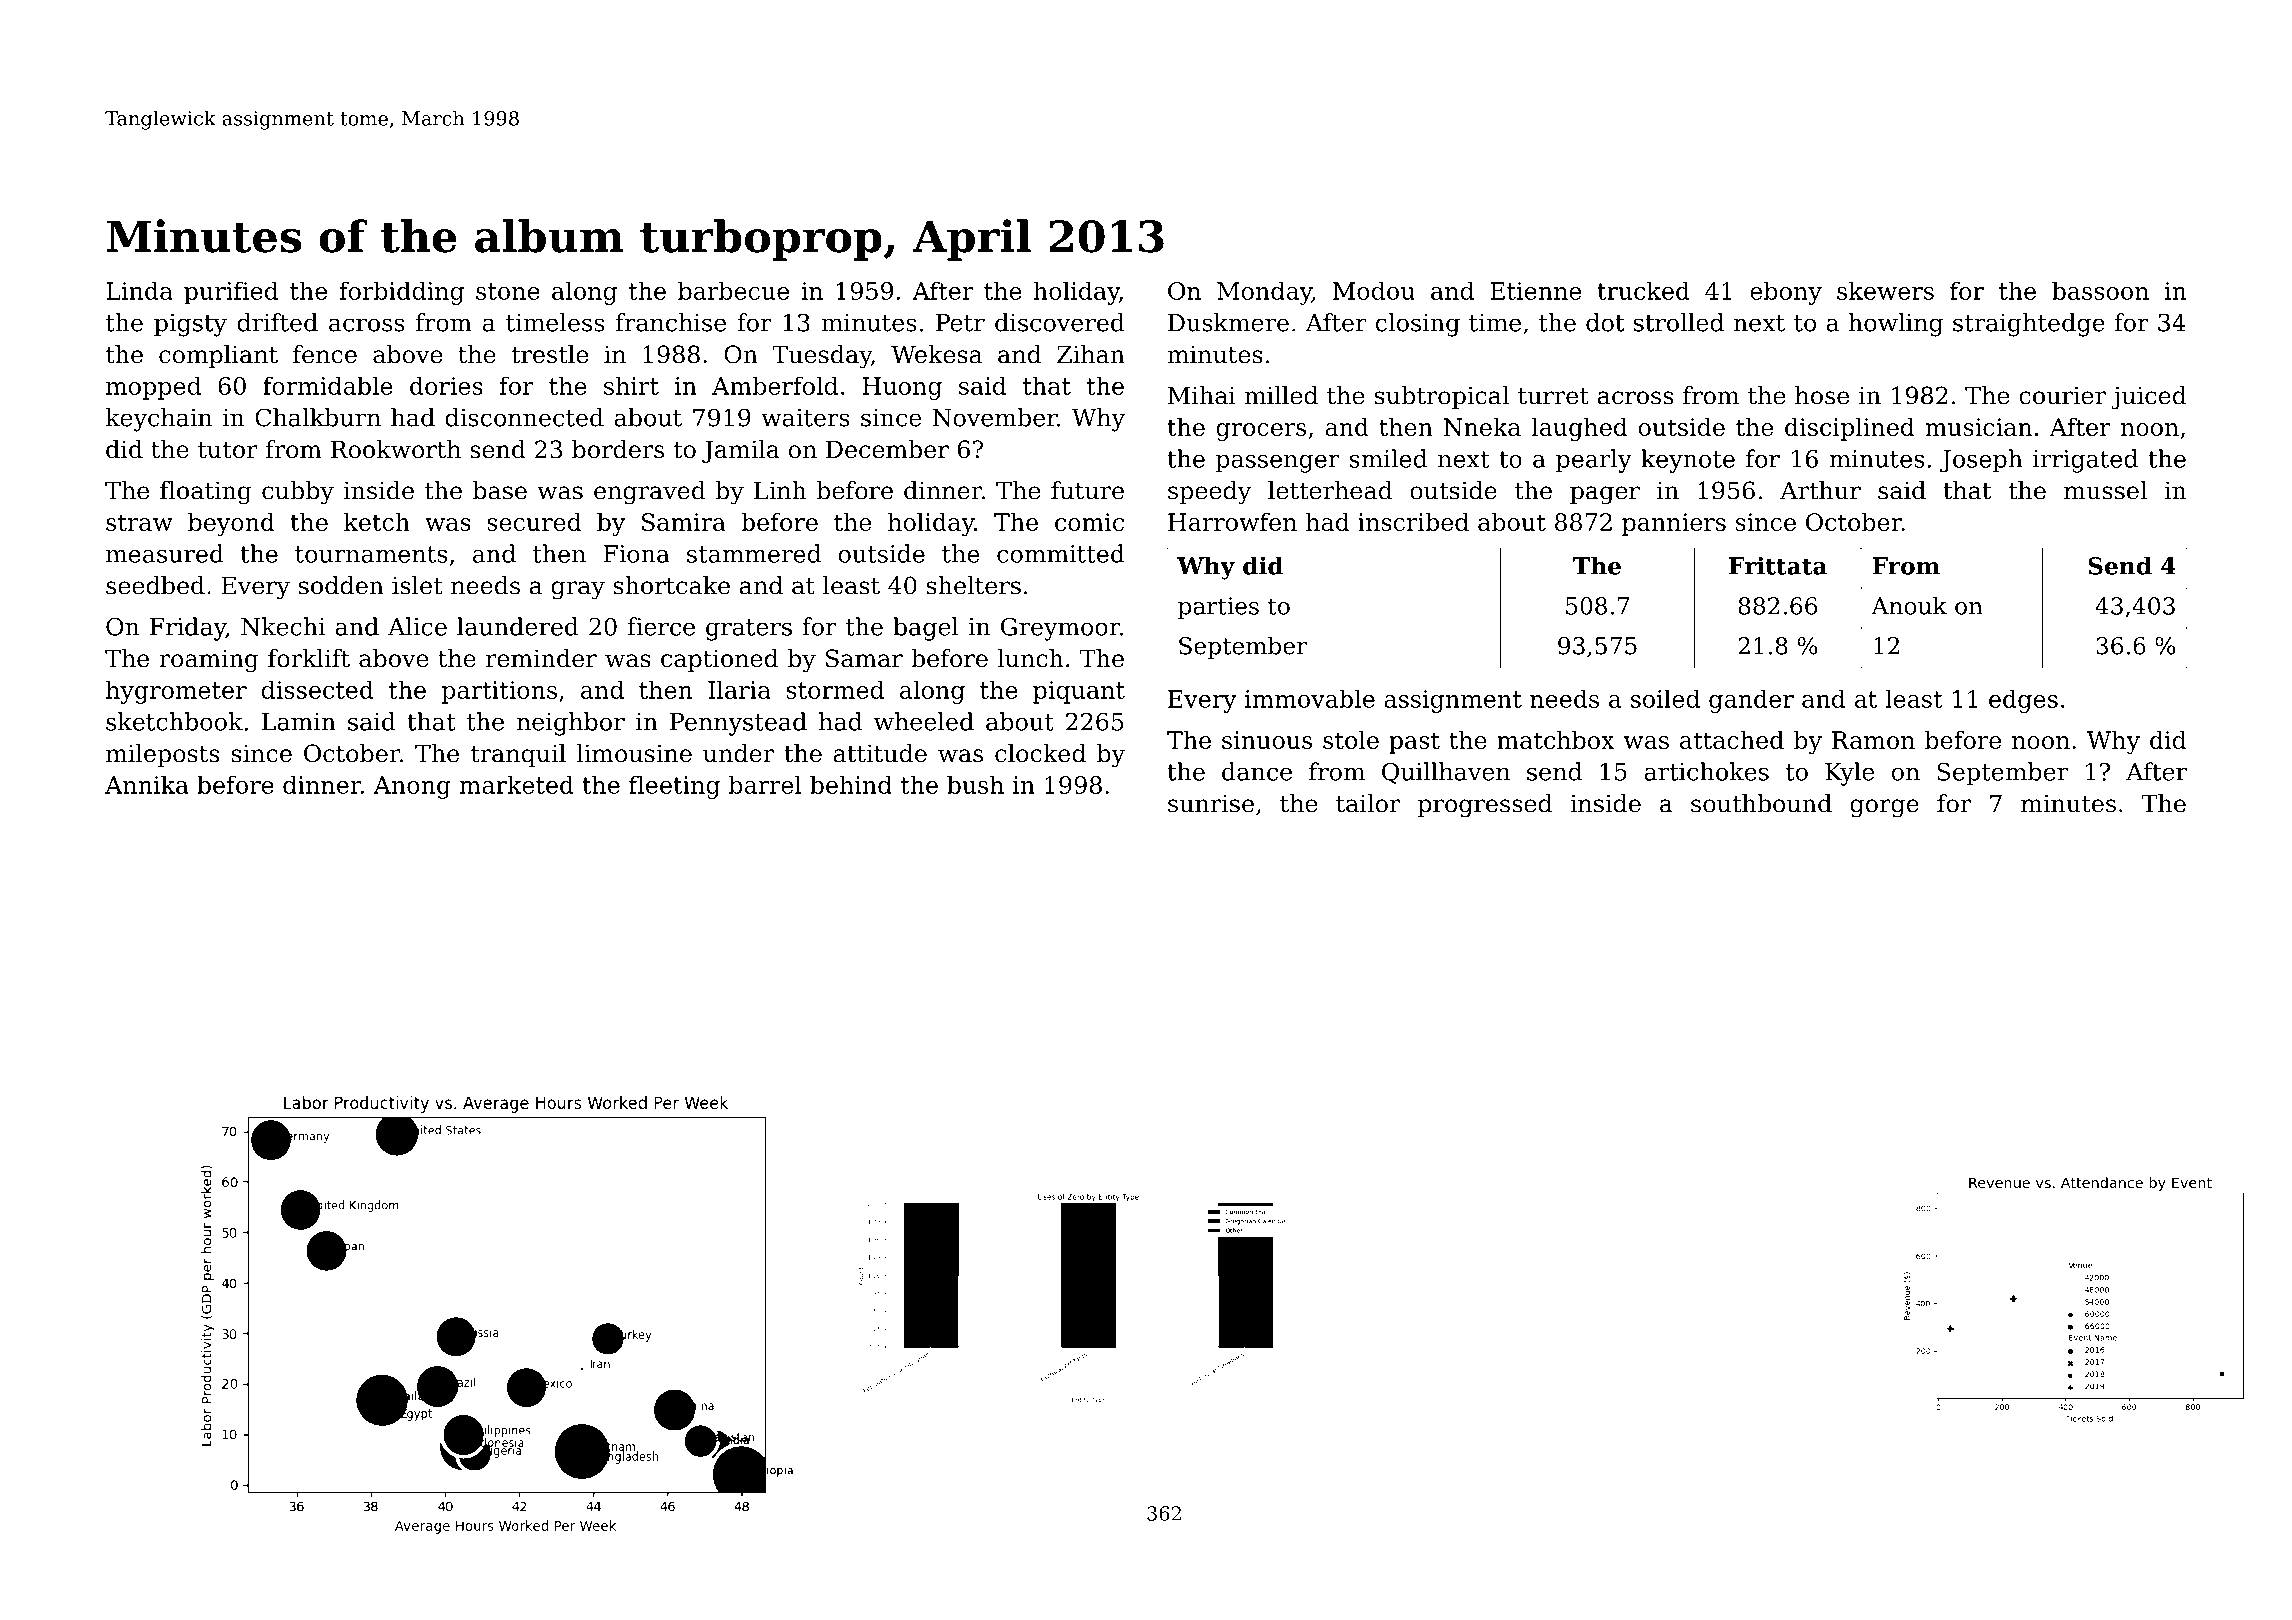 This image has height=1620, width=2292. Describe the element at coordinates (864, 658) in the image. I see `Samar` at that location.
